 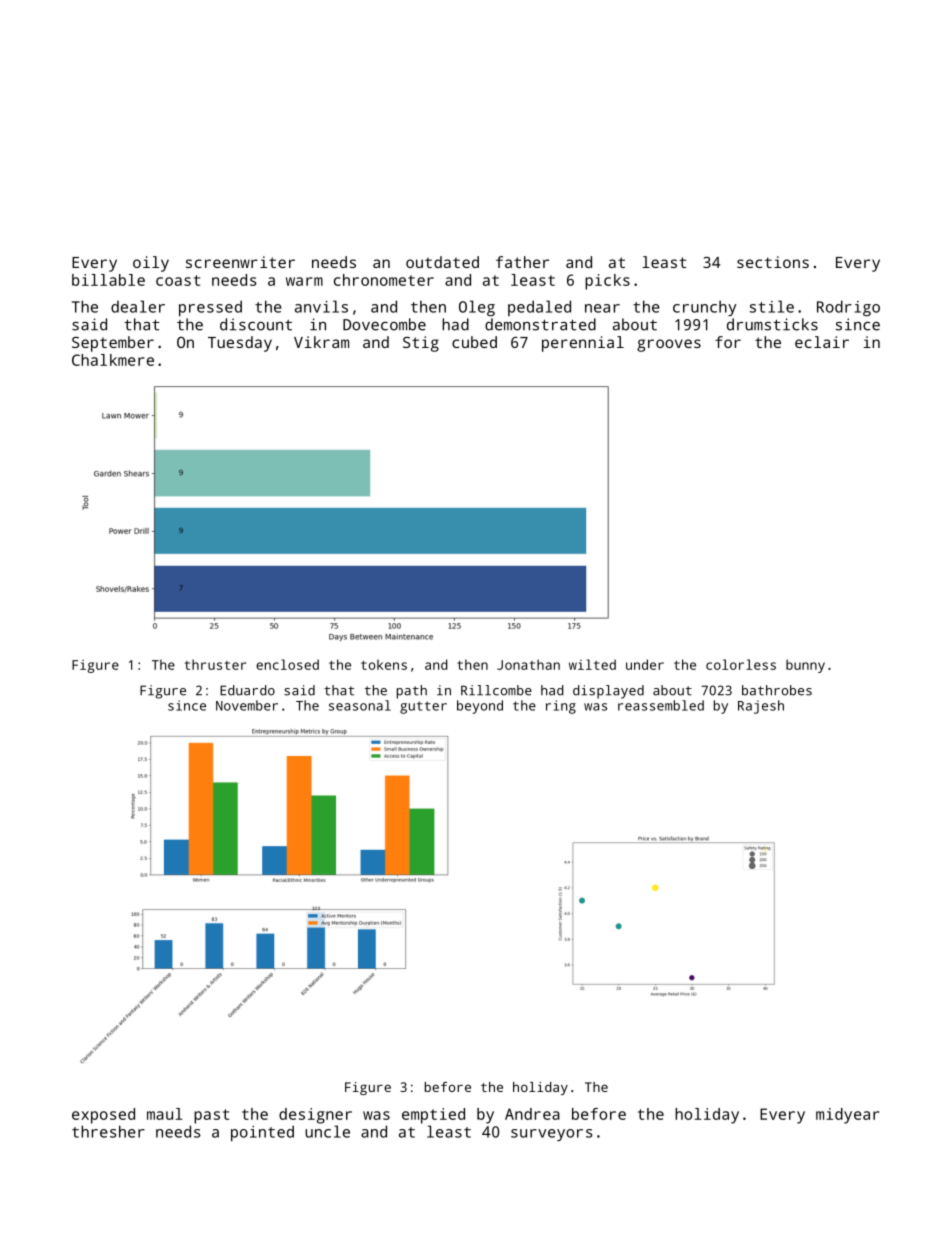 What do you see at coordinates (442, 262) in the screenshot?
I see `outdated` at bounding box center [442, 262].
